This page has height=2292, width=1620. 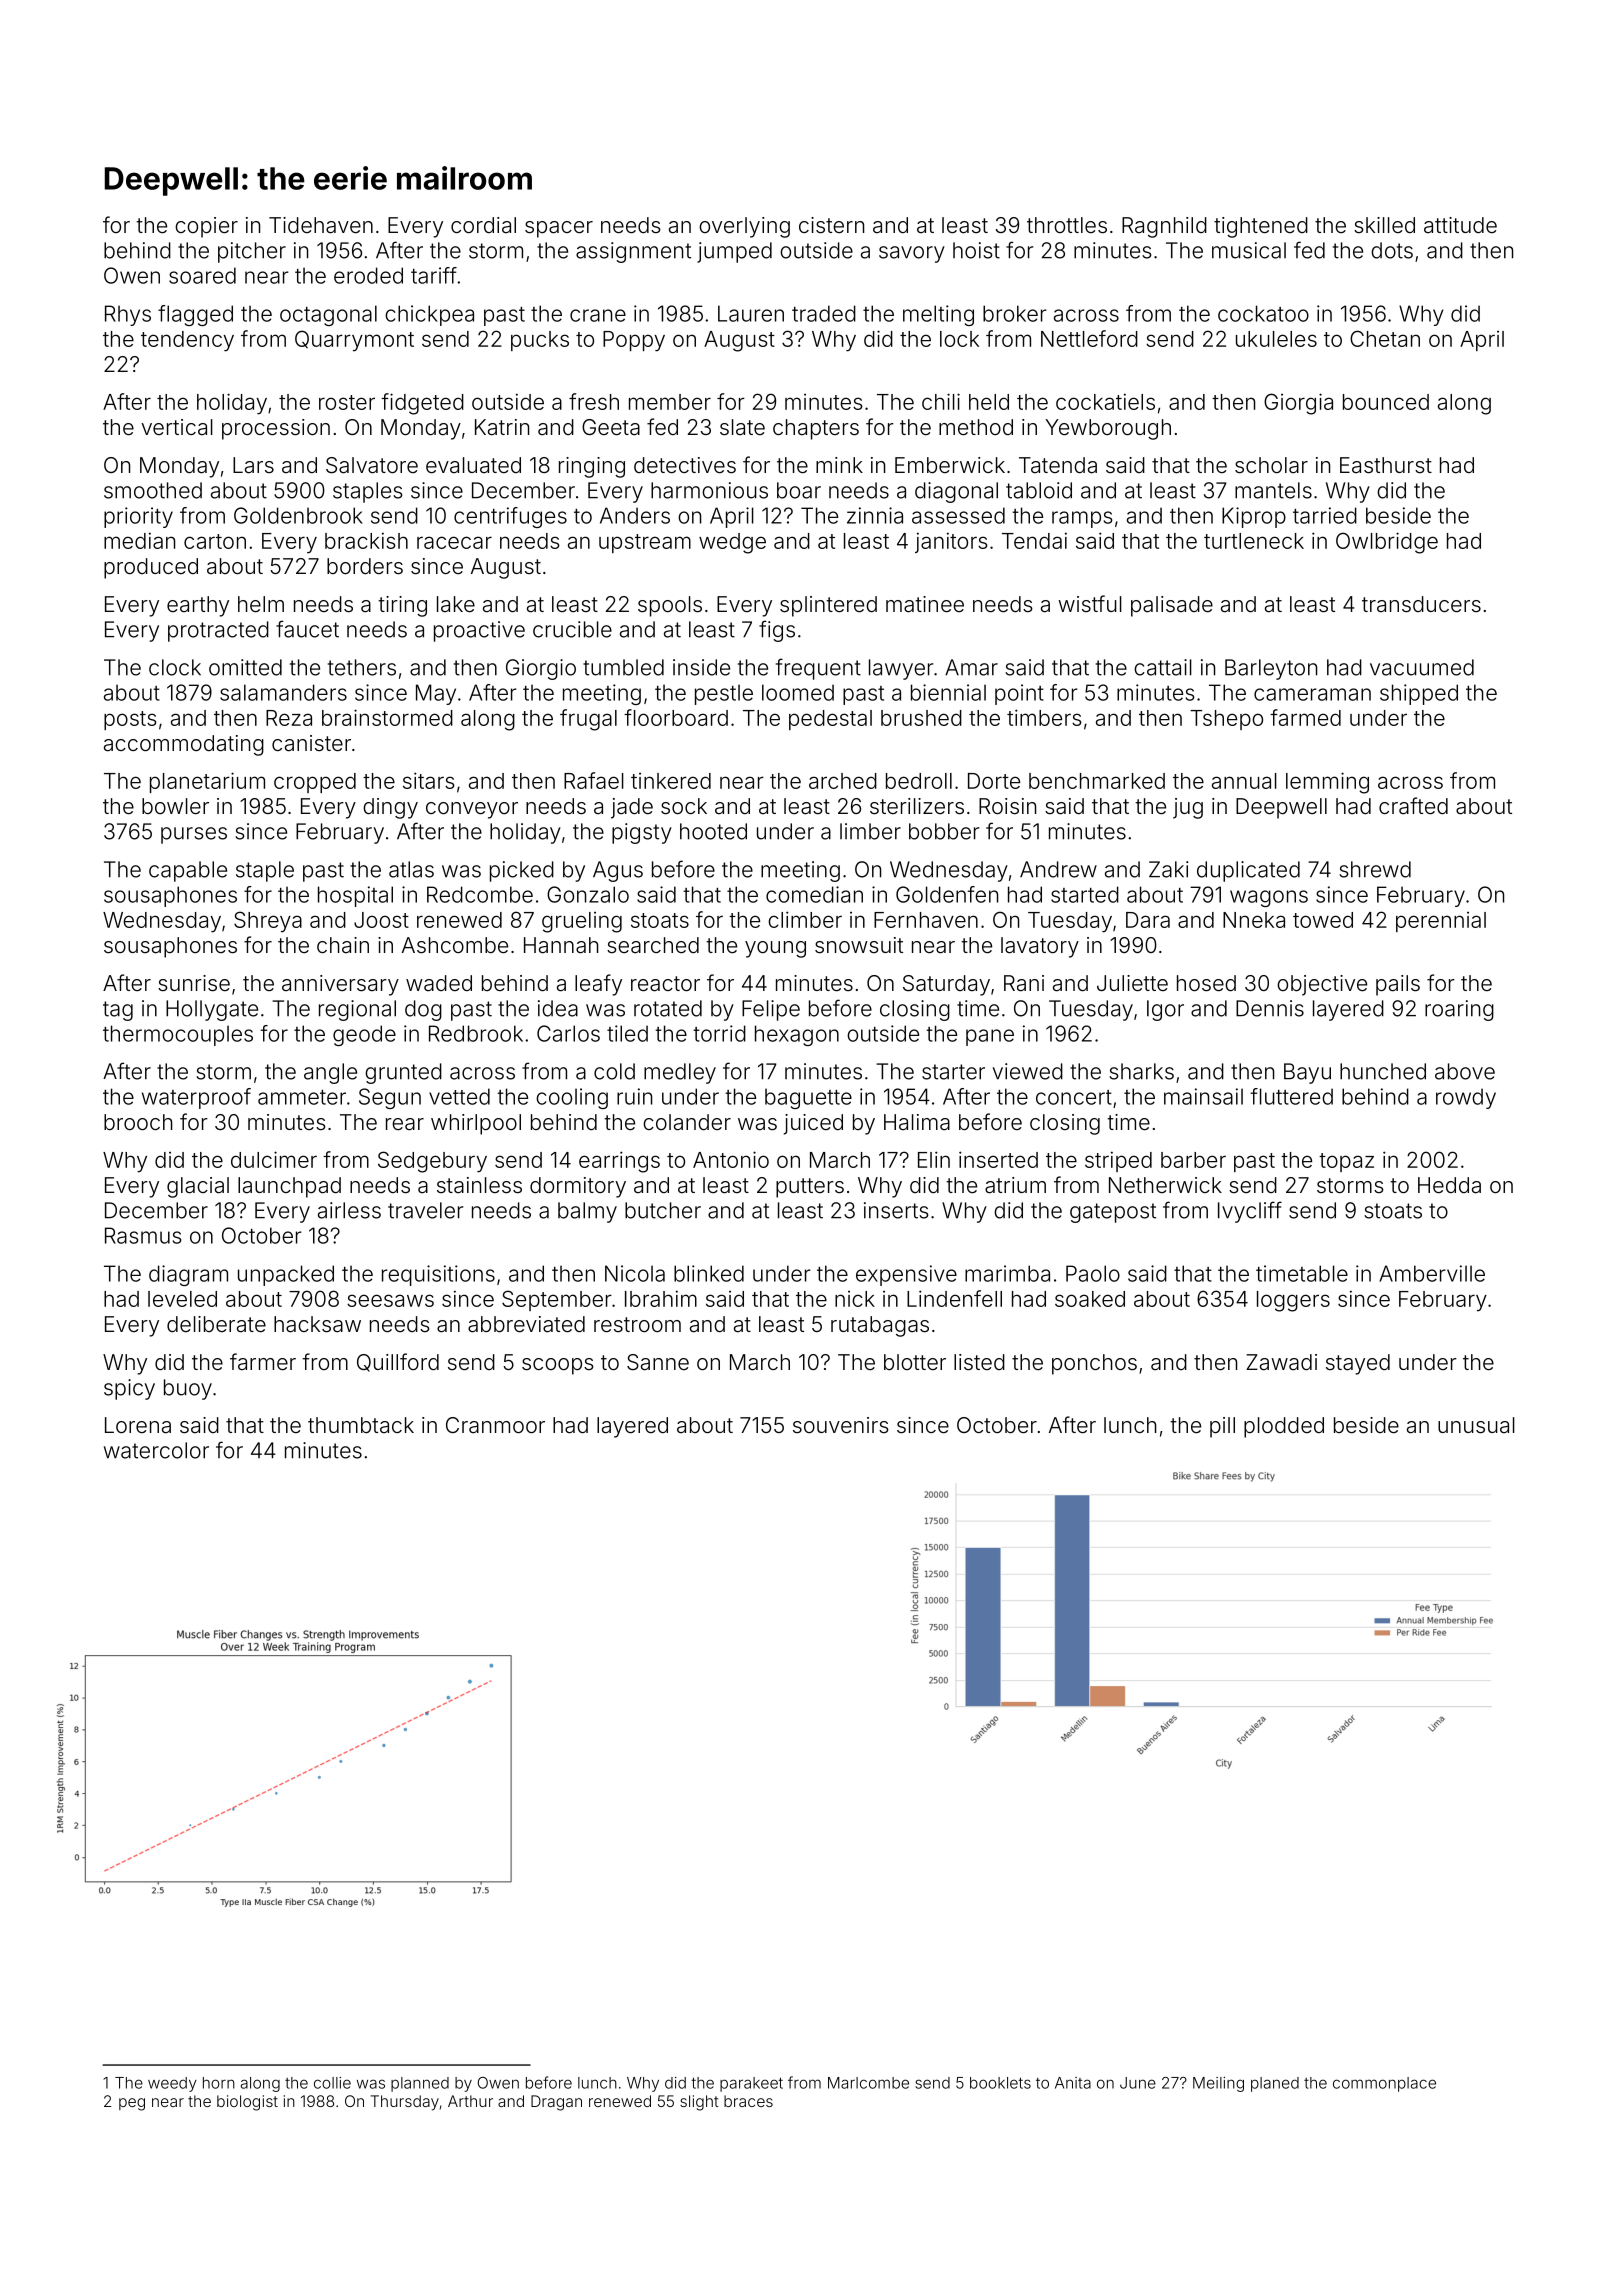 I want to click on Ragnhild, so click(x=1164, y=227).
